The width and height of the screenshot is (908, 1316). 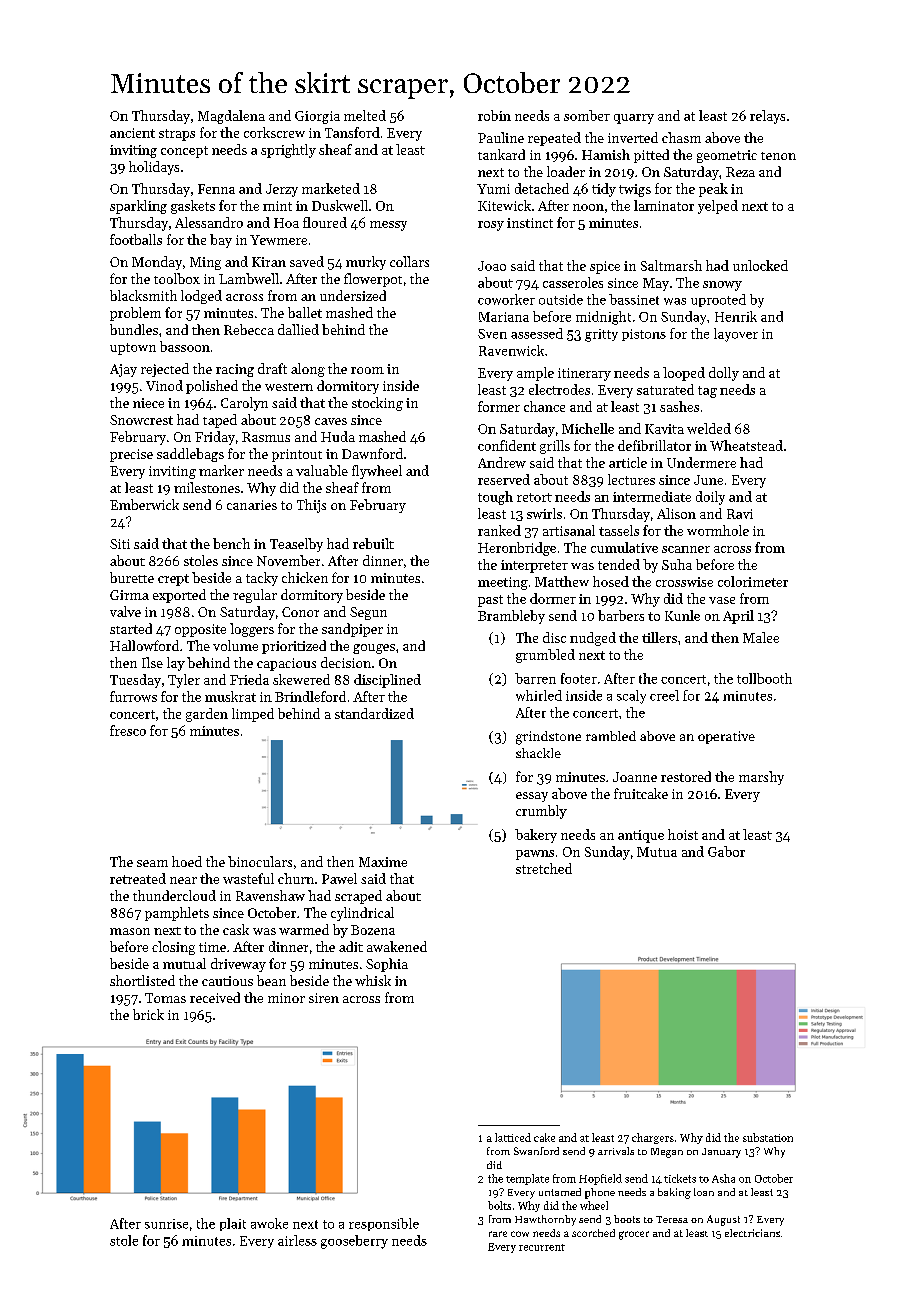 I want to click on rare, so click(x=498, y=1234).
